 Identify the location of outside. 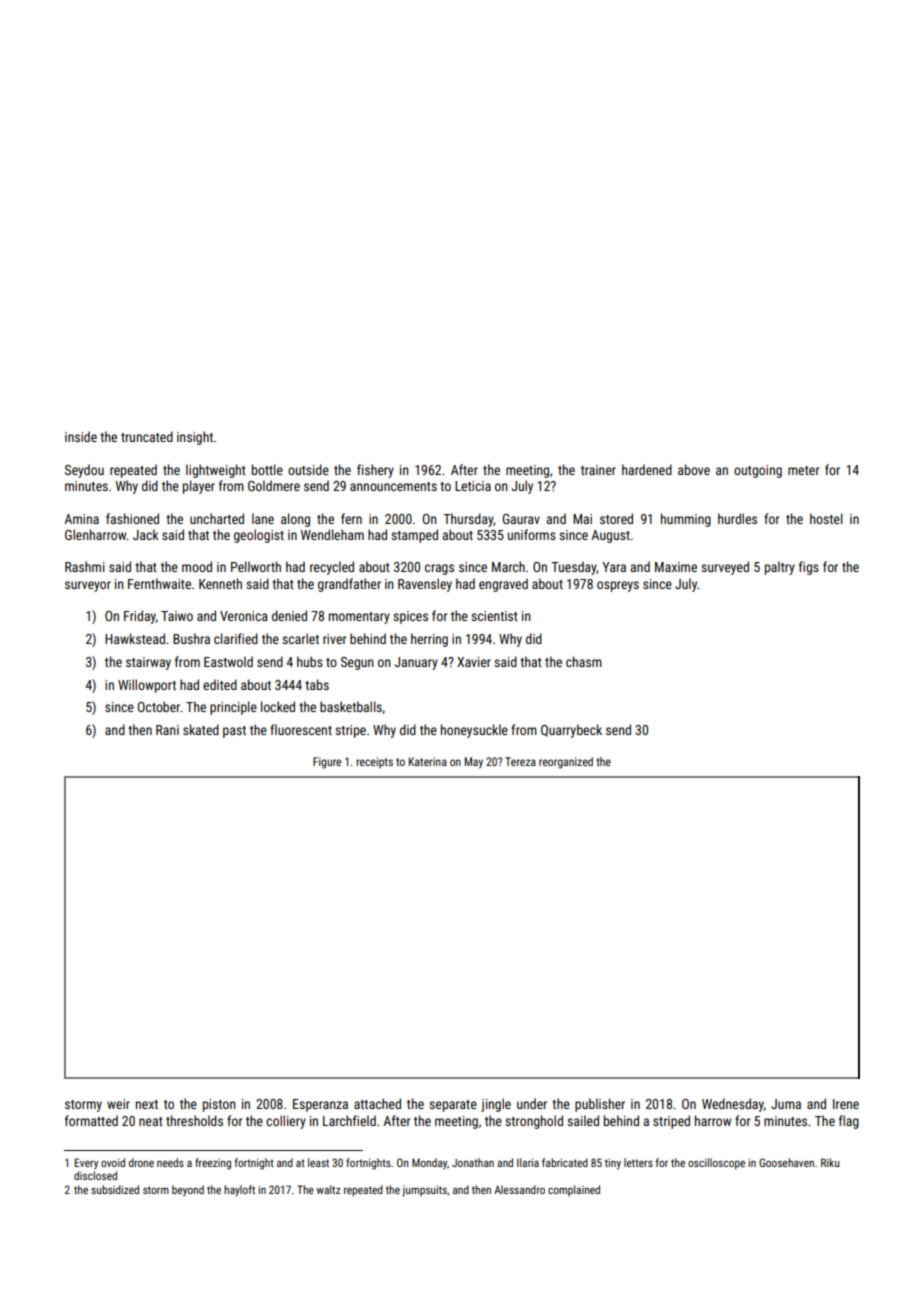
(308, 469).
